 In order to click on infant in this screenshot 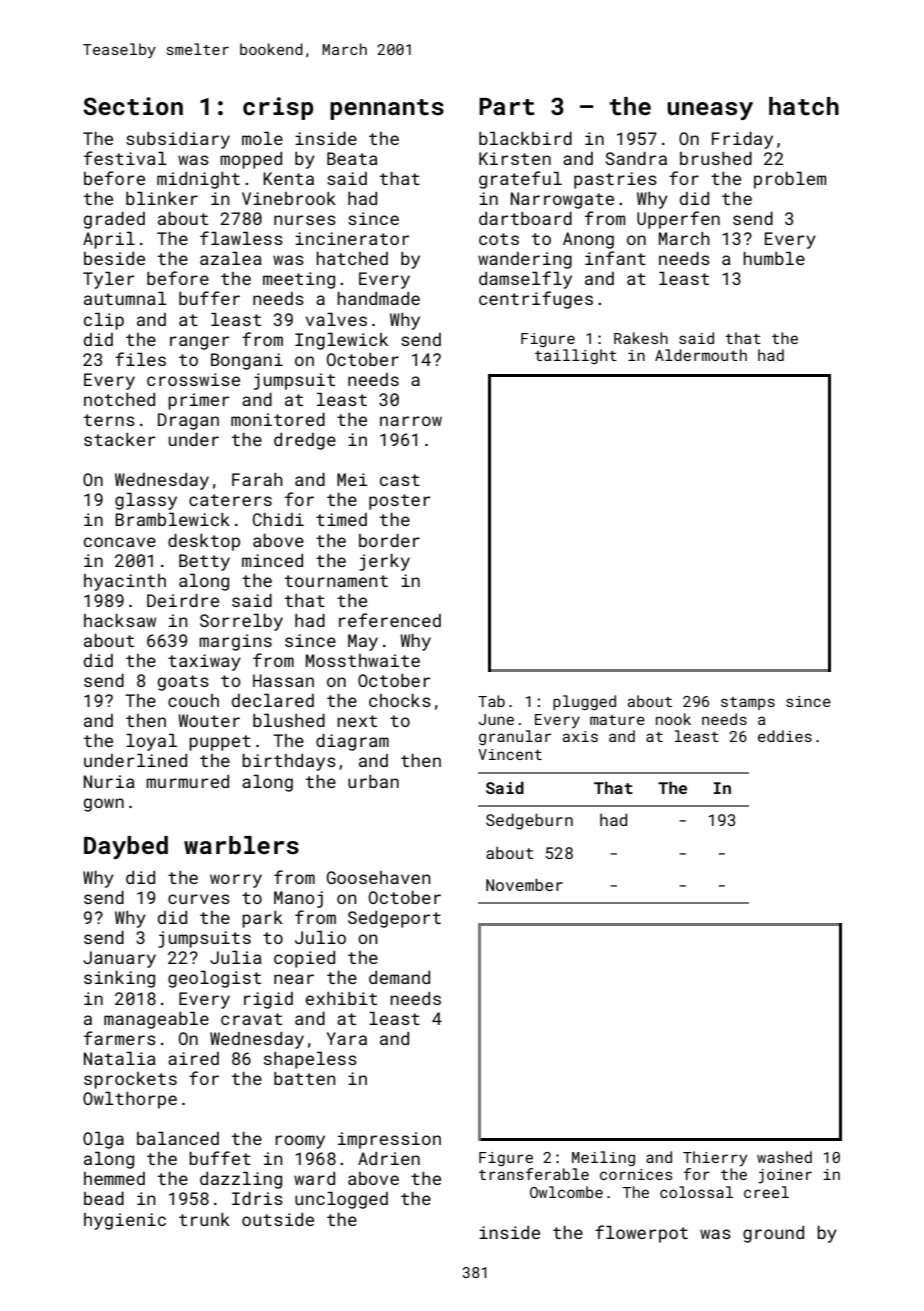, I will do `click(615, 258)`.
